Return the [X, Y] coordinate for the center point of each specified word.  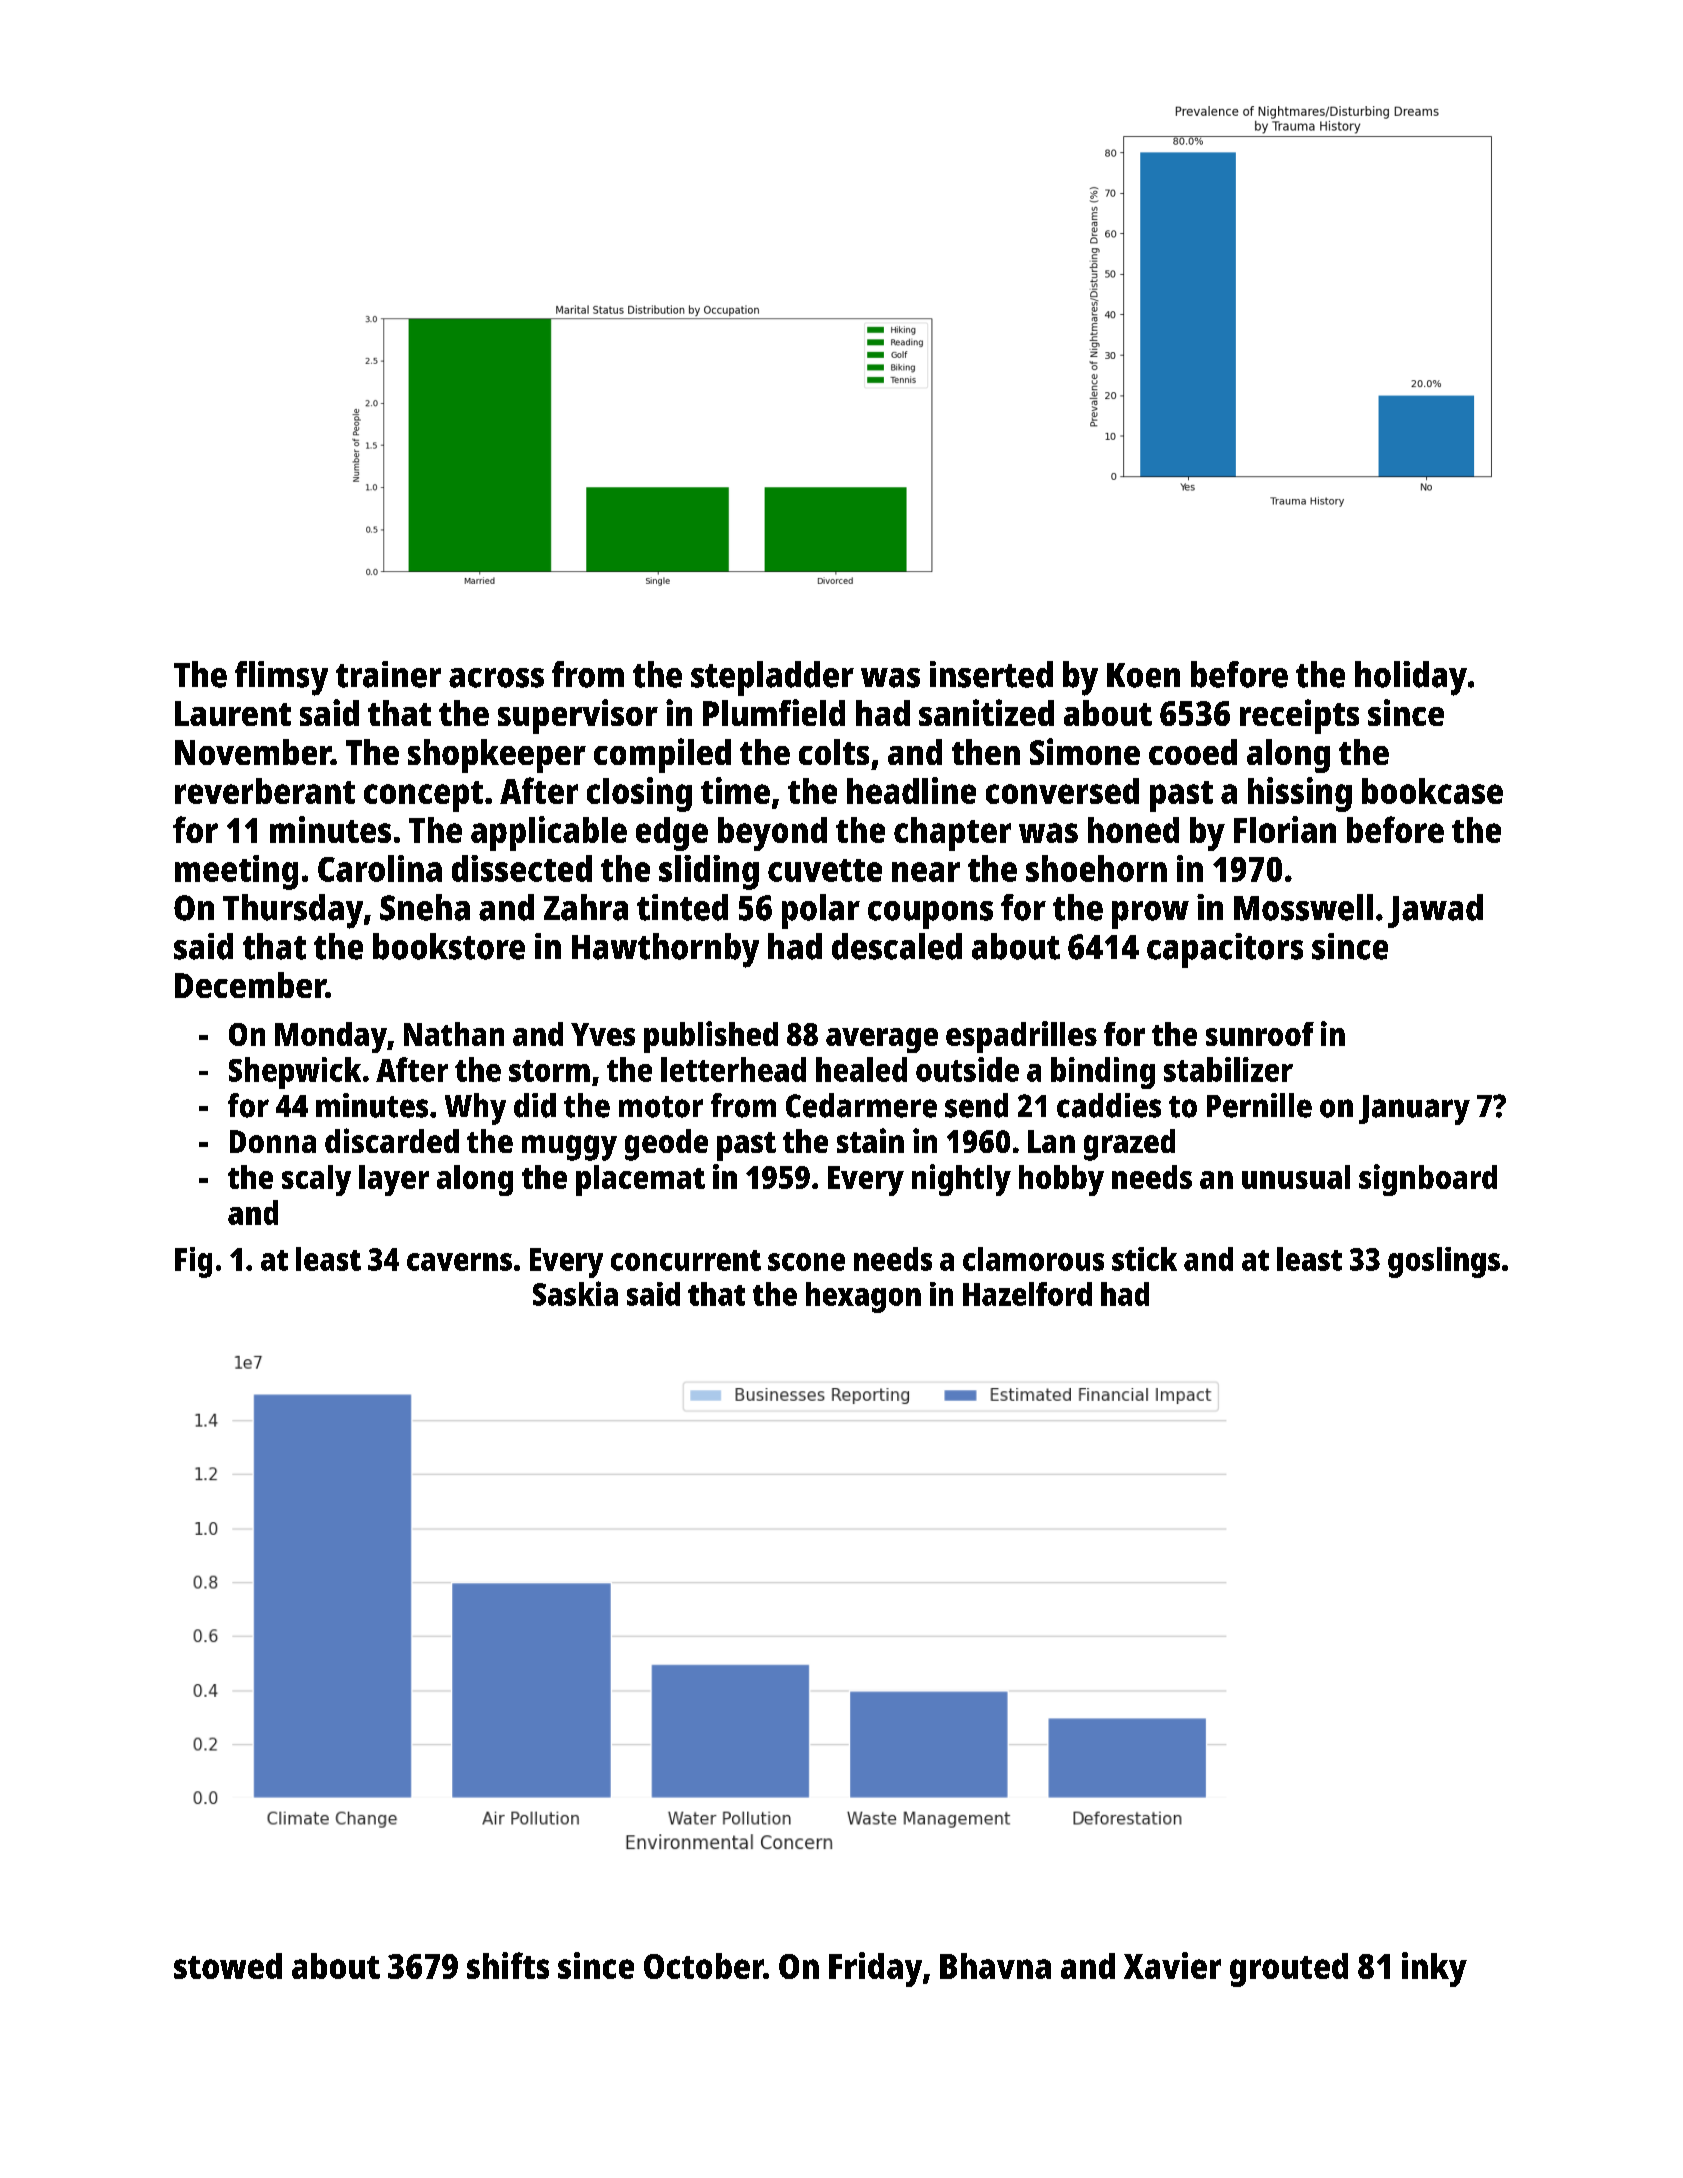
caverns [459, 1262]
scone [806, 1262]
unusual [1296, 1177]
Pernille [1259, 1105]
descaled [897, 946]
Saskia [575, 1293]
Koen [1143, 675]
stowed [228, 1966]
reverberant [265, 791]
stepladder [772, 678]
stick [1144, 1259]
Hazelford [1027, 1294]
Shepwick [295, 1073]
